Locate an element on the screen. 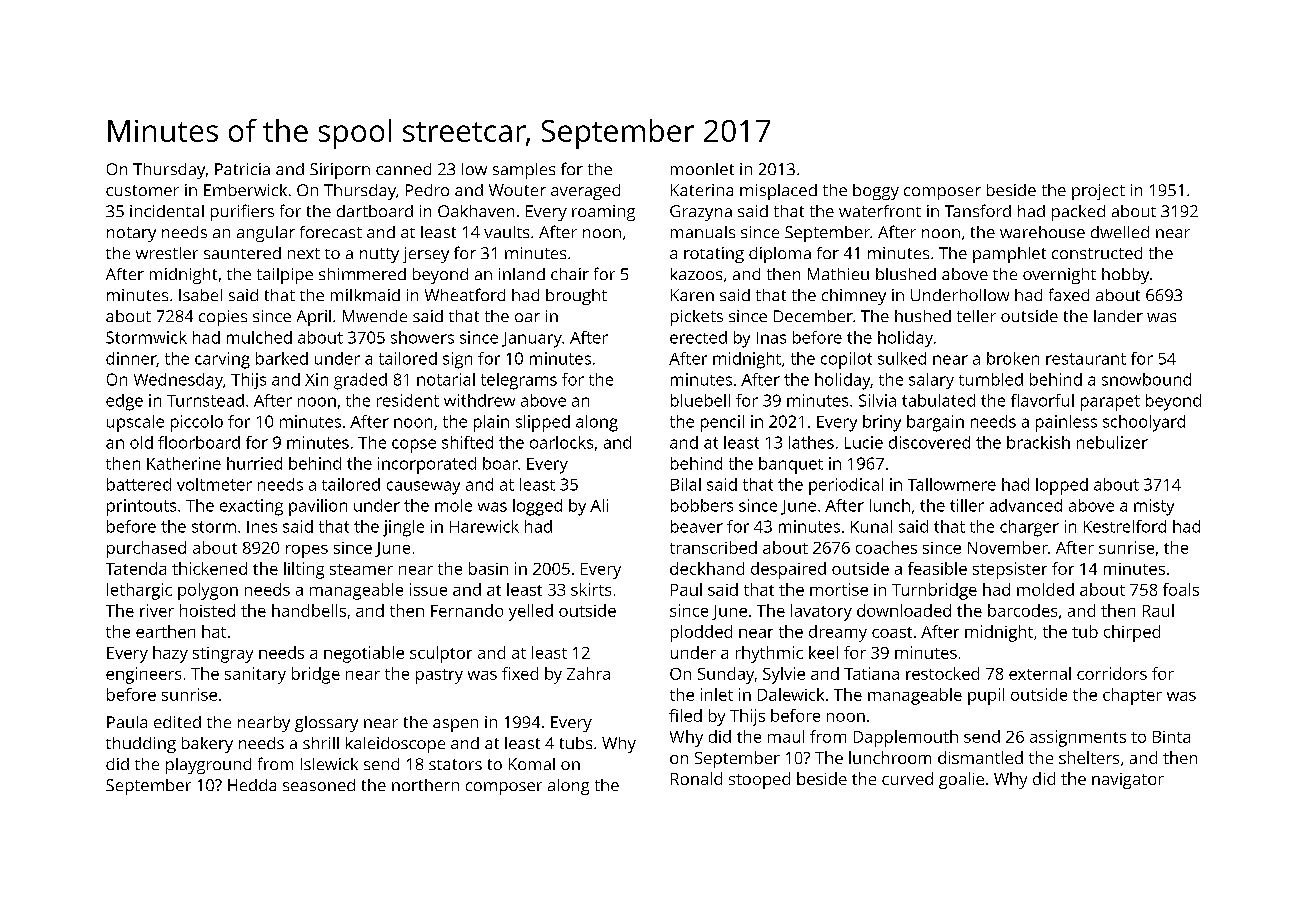 The width and height of the screenshot is (1308, 924). Patricia is located at coordinates (242, 169).
